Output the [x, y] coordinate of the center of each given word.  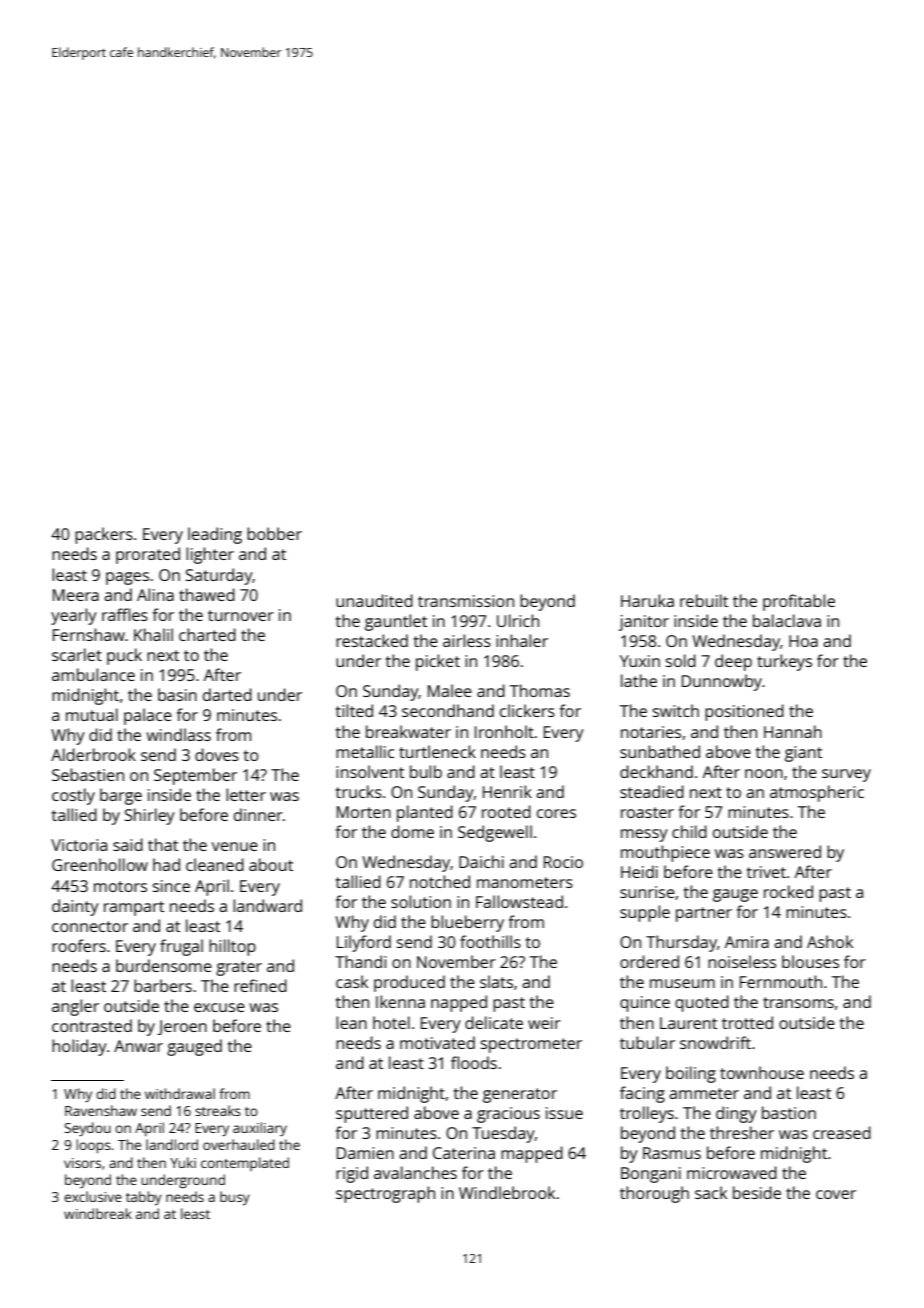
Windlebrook [507, 1192]
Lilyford [364, 943]
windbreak [98, 1213]
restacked [372, 640]
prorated [148, 555]
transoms [798, 1002]
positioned [744, 712]
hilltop [232, 947]
